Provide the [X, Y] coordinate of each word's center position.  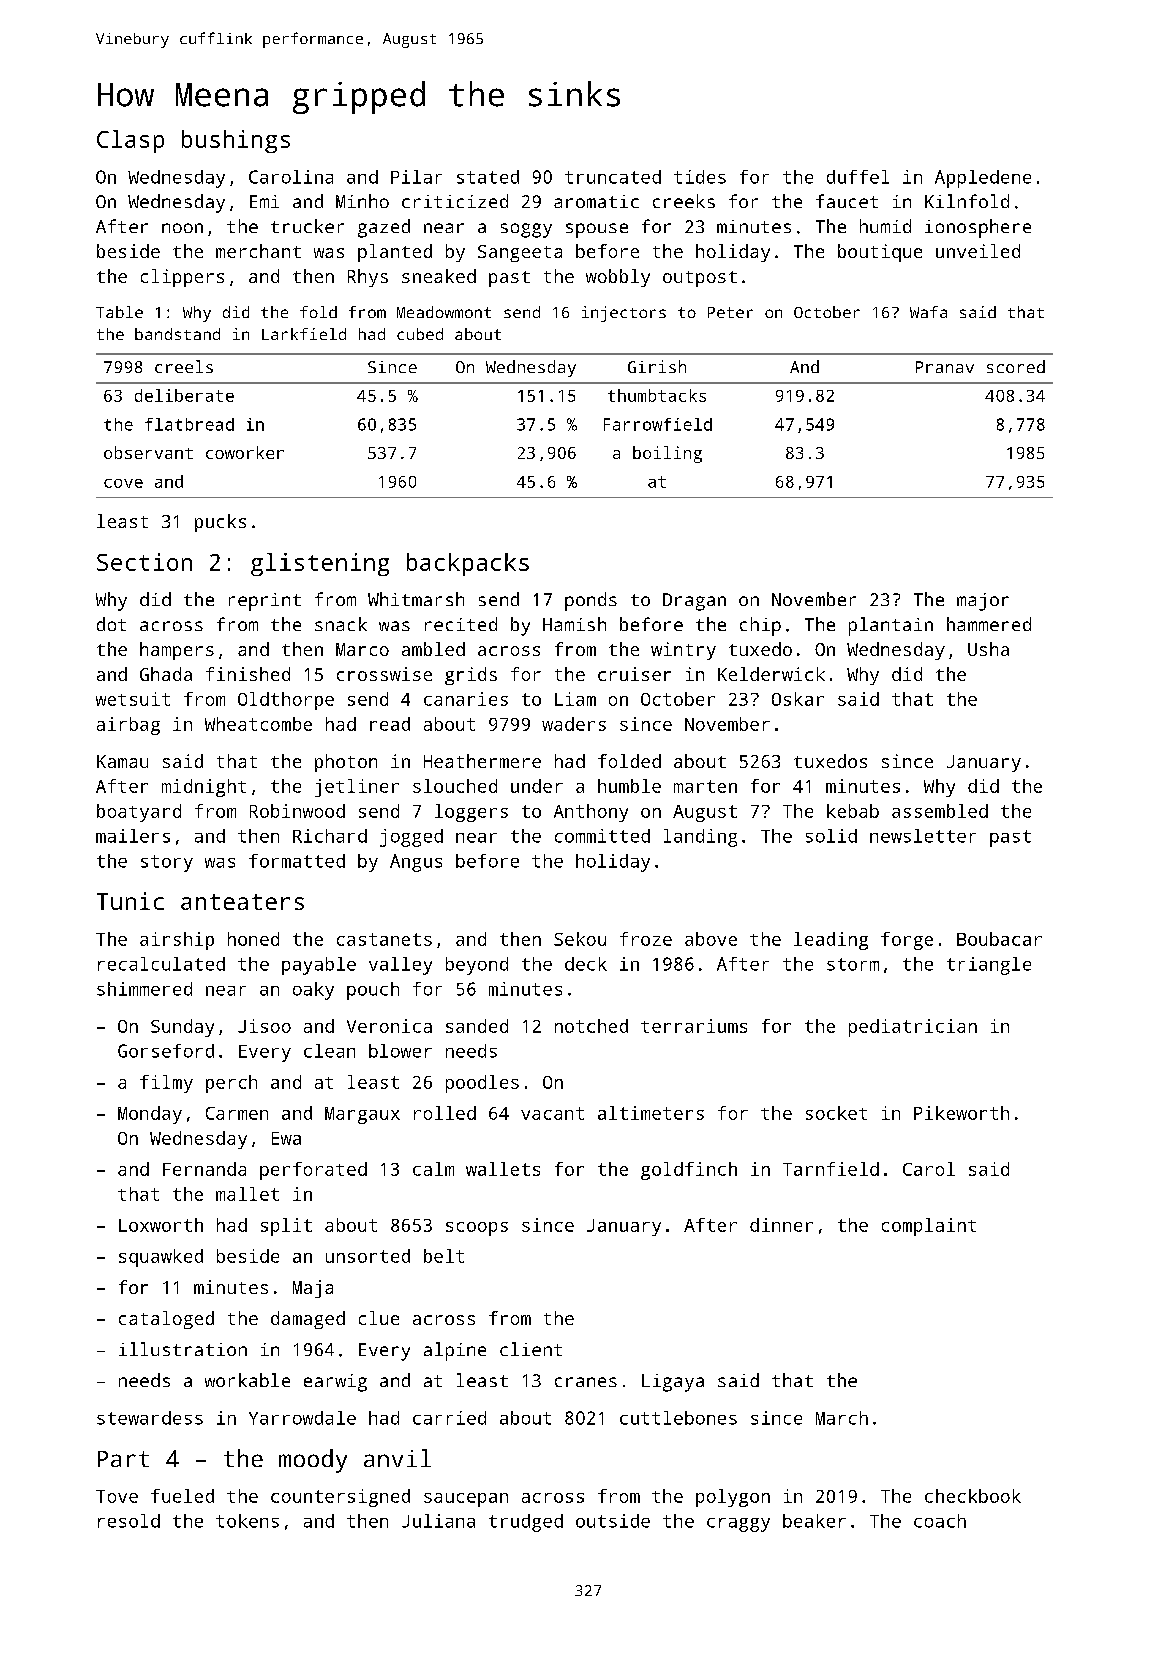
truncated [613, 177]
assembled [940, 811]
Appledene [983, 179]
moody [313, 1461]
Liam [575, 699]
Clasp [130, 141]
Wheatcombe [258, 724]
